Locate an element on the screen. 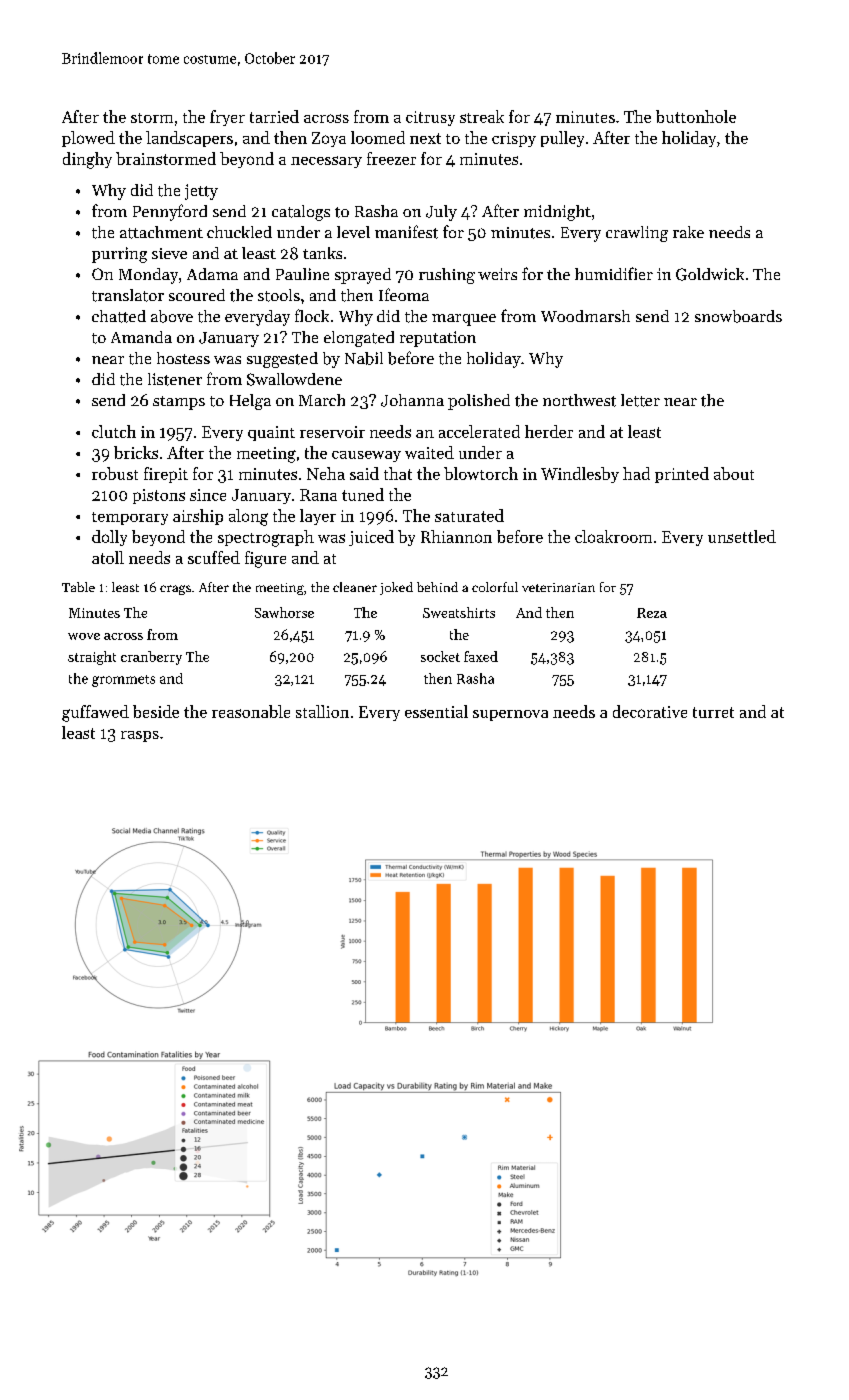 Image resolution: width=849 pixels, height=1400 pixels. purring is located at coordinates (119, 255).
